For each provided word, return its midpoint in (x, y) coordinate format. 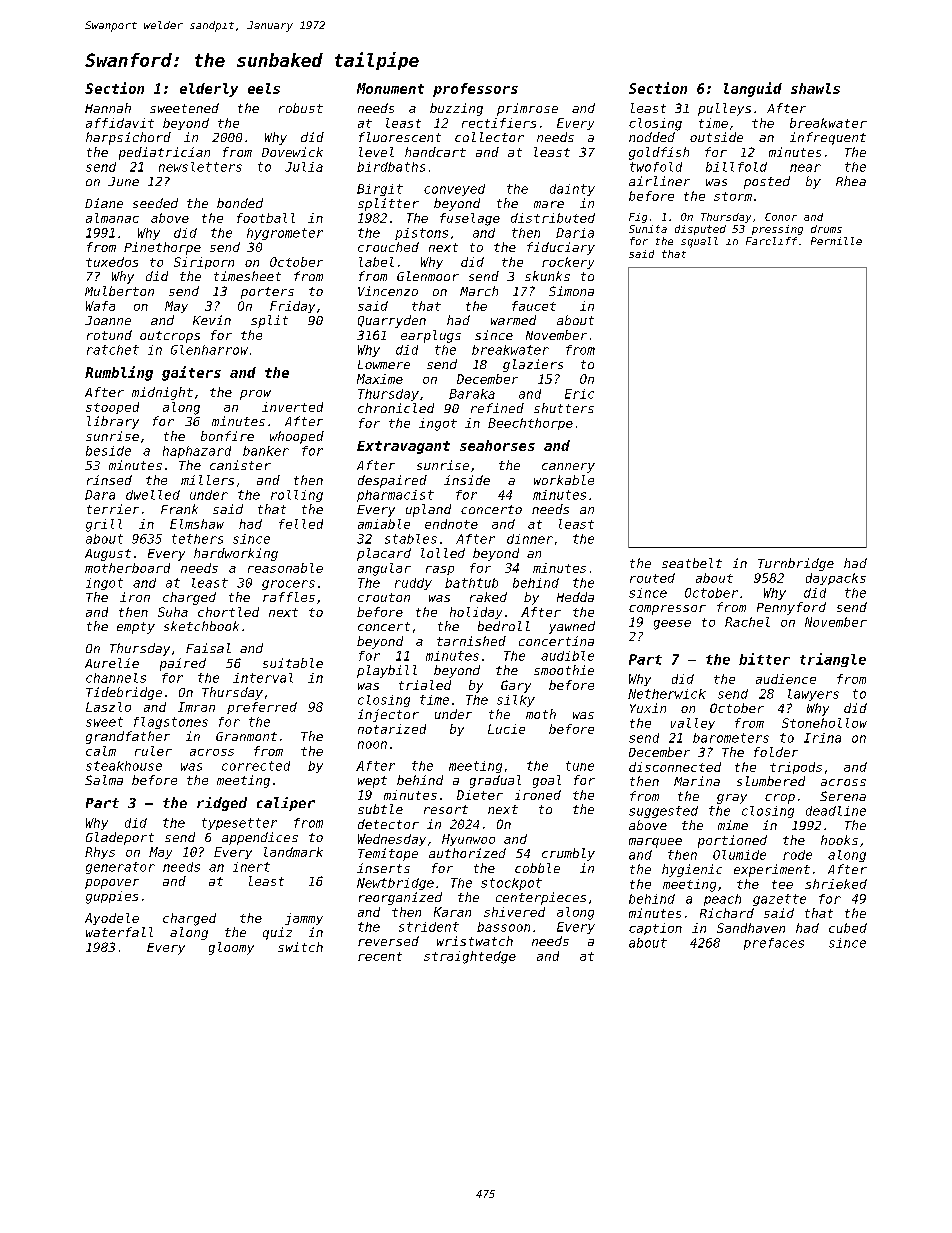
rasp (440, 570)
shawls (815, 88)
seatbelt (692, 563)
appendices (260, 838)
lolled (443, 553)
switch (300, 947)
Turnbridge (796, 564)
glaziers (533, 365)
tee (782, 884)
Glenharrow (209, 350)
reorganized (400, 898)
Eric (579, 394)
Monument (390, 88)
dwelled (153, 495)
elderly (209, 90)
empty (136, 628)
